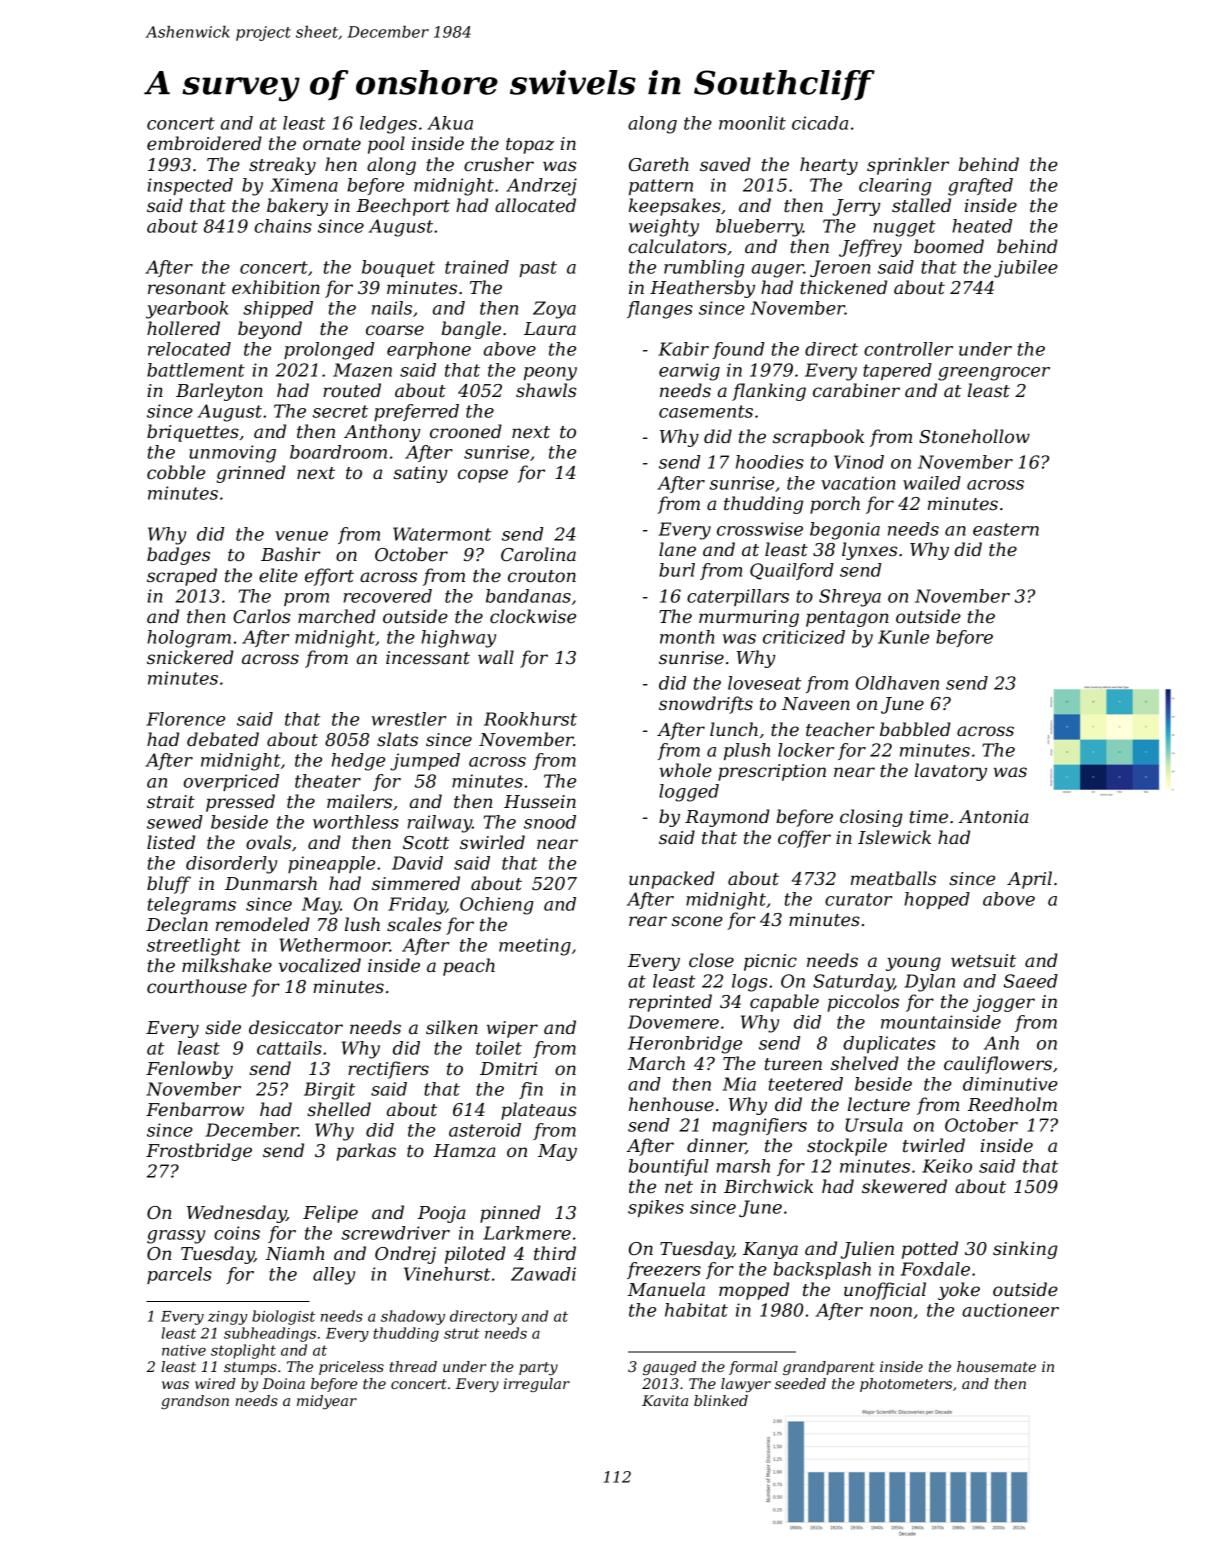 The image size is (1205, 1559). Describe the element at coordinates (334, 1276) in the screenshot. I see `alley` at that location.
